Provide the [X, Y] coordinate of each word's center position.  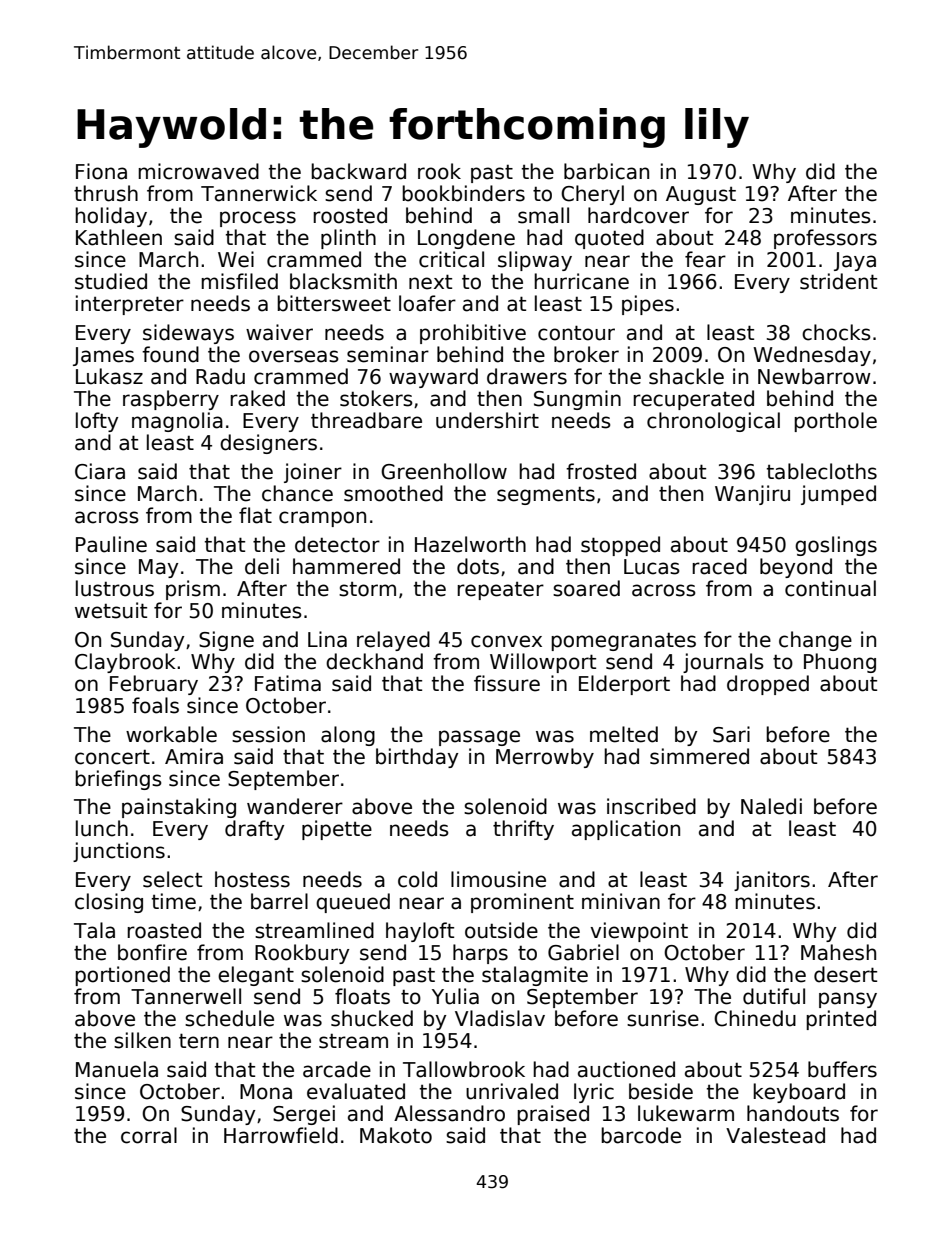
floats [362, 996]
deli [262, 566]
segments [546, 496]
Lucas [652, 567]
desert [845, 974]
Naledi [771, 806]
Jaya [855, 261]
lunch [102, 828]
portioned [122, 976]
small [543, 215]
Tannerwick [259, 193]
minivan [621, 901]
